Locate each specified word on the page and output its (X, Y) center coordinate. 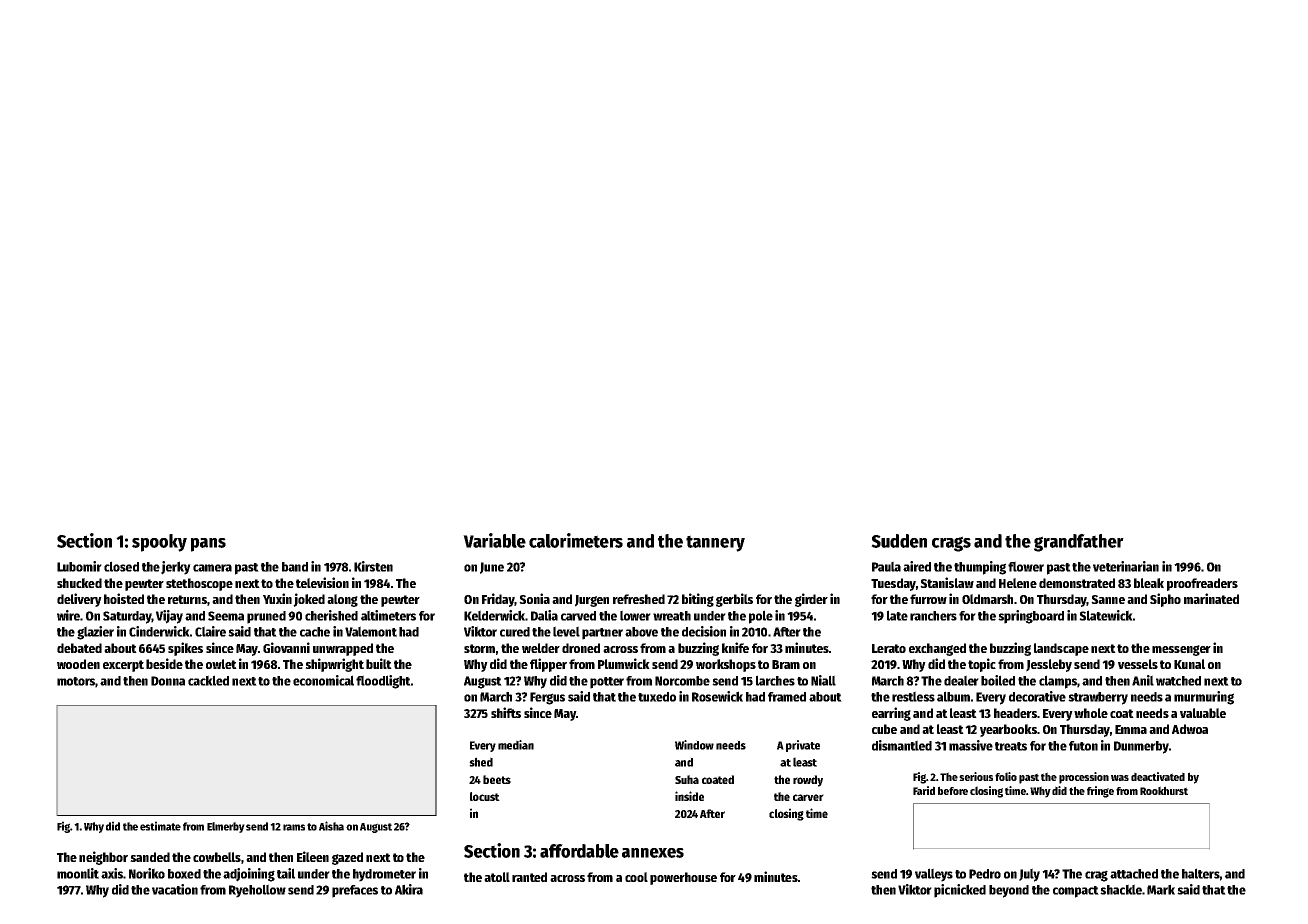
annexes (653, 853)
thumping (980, 568)
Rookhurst (1164, 790)
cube (884, 729)
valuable (1203, 713)
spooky (159, 543)
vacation (175, 889)
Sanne (1108, 599)
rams (294, 827)
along (342, 600)
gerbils (734, 600)
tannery (715, 543)
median (516, 745)
